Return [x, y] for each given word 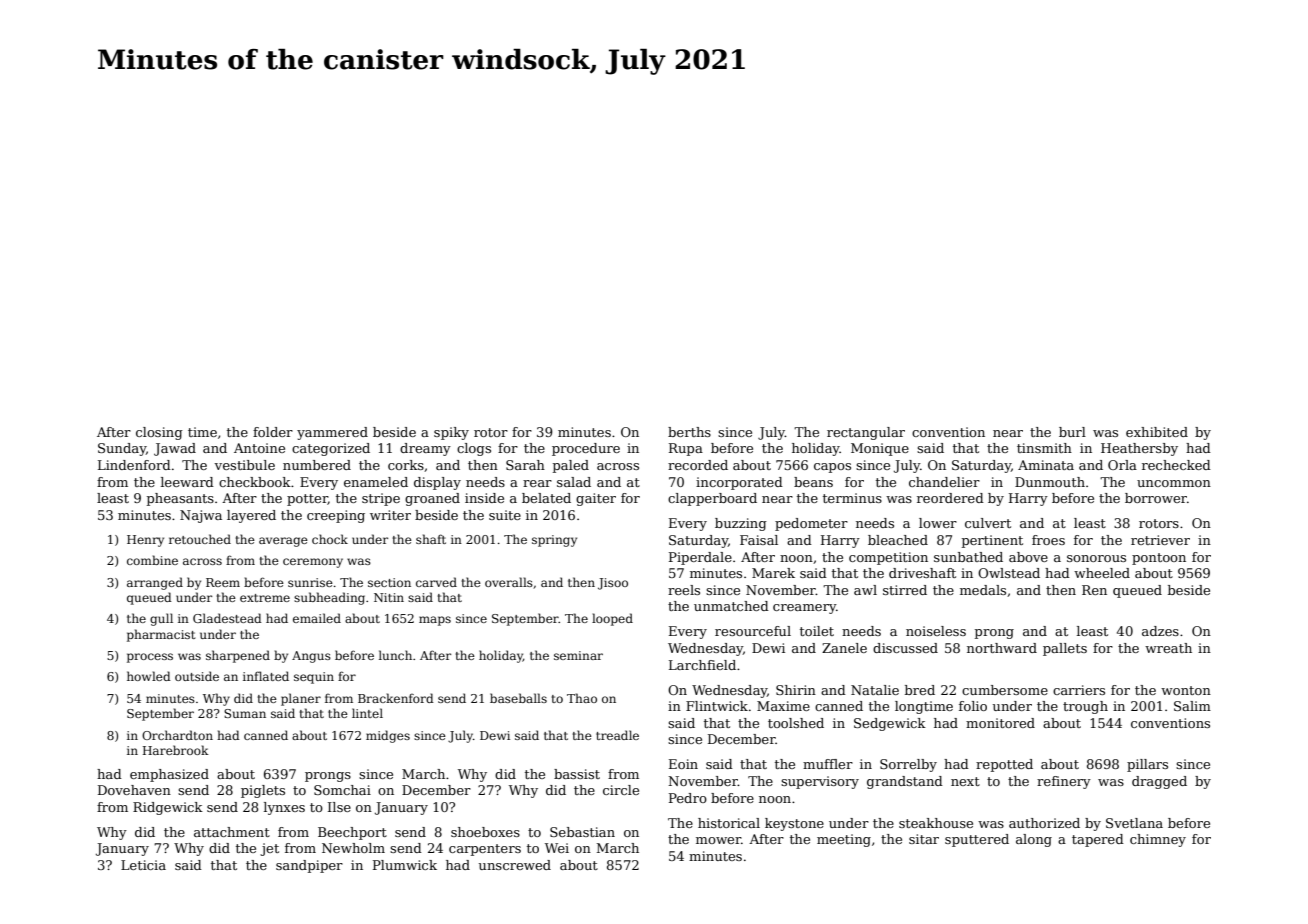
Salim [1192, 706]
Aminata [1046, 465]
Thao [582, 698]
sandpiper [309, 866]
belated [546, 498]
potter [307, 500]
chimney [1158, 840]
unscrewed [515, 865]
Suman [245, 713]
